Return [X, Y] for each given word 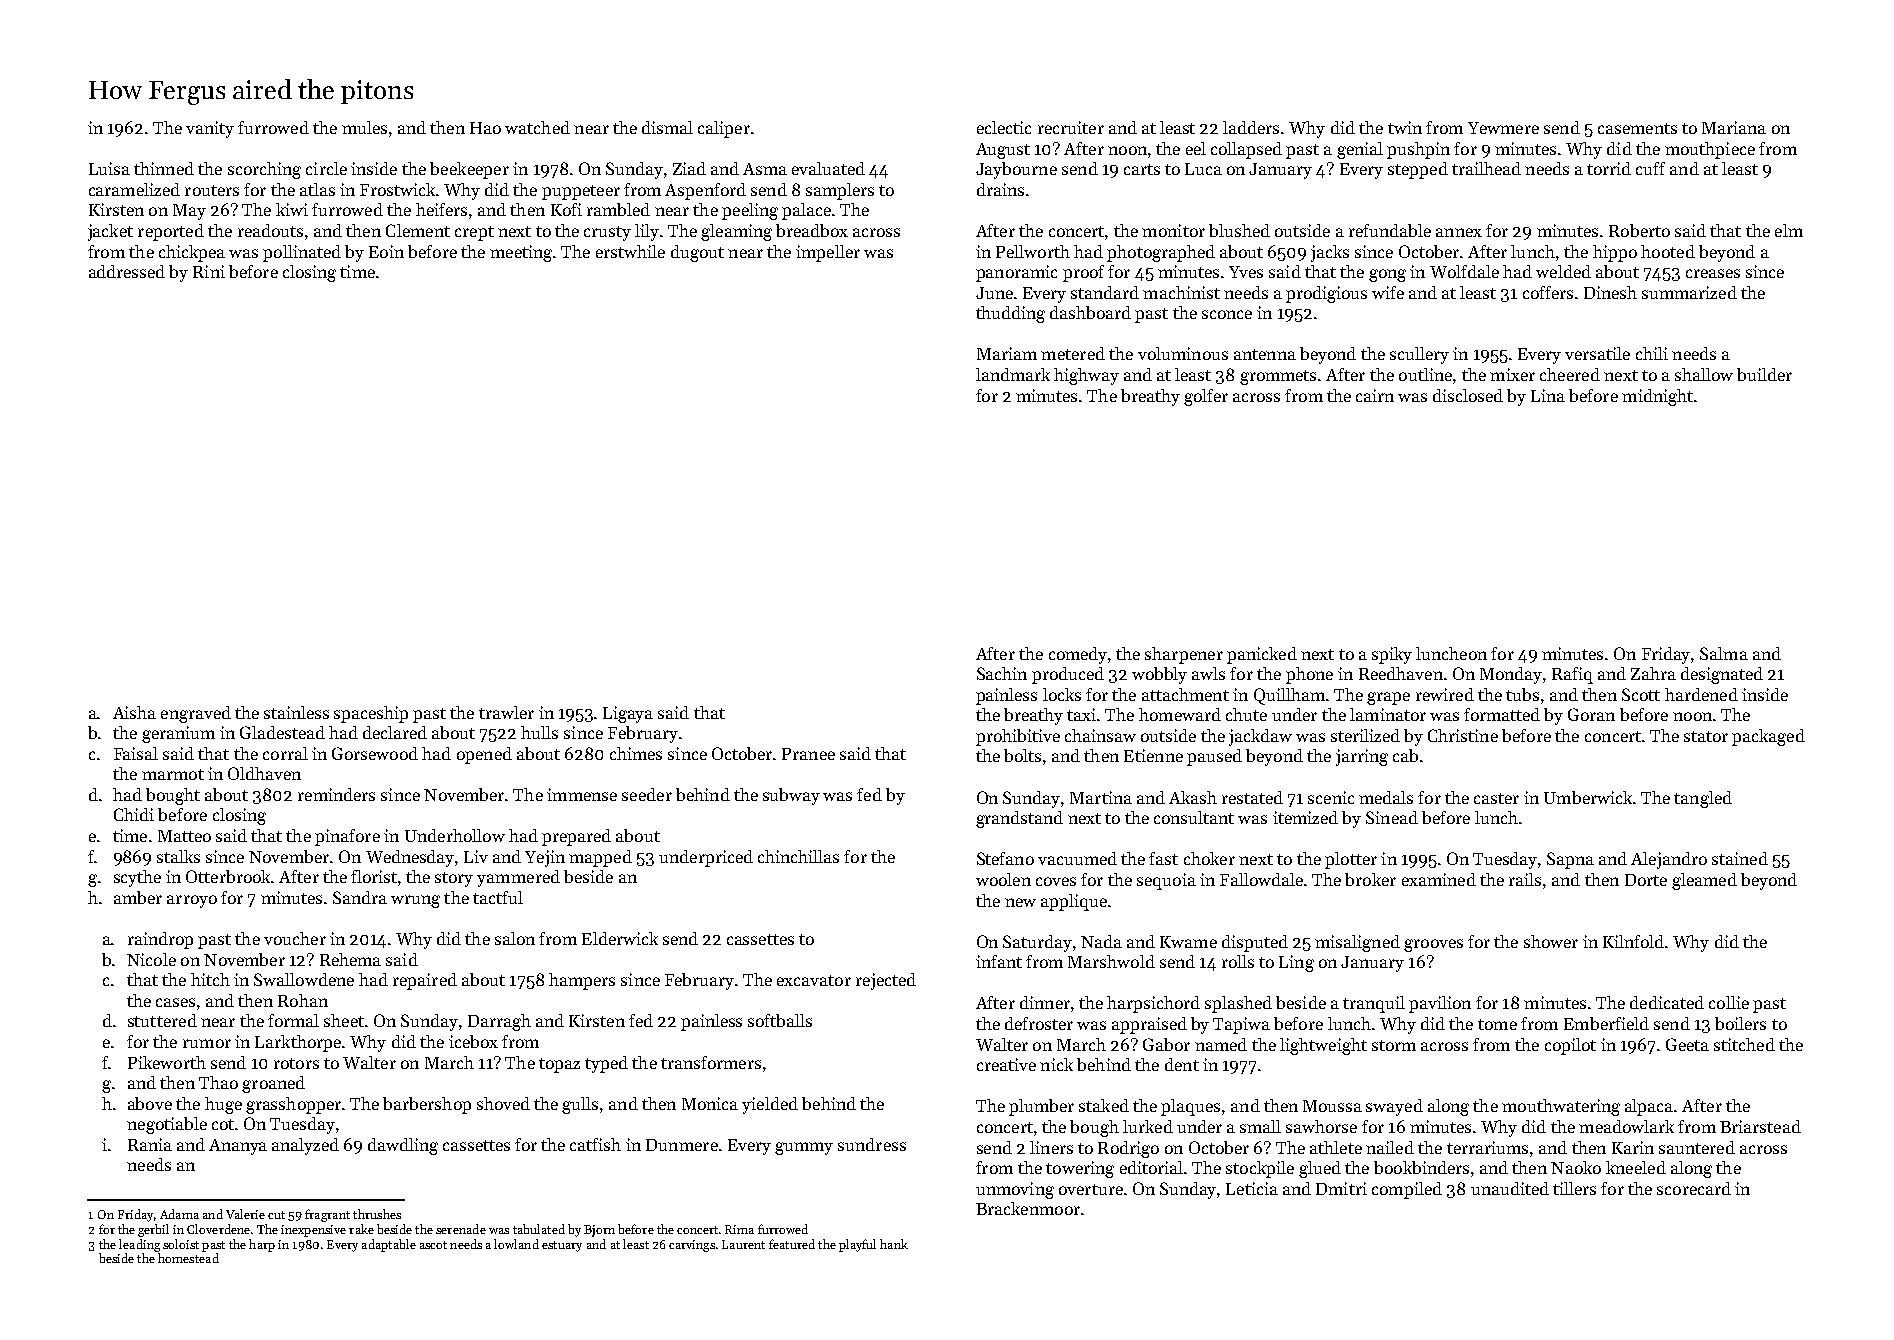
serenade [461, 1229]
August [1003, 151]
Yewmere [1503, 128]
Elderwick [620, 938]
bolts [1022, 755]
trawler [506, 712]
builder [1764, 374]
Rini [209, 271]
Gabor [1166, 1044]
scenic [1331, 797]
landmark [1013, 374]
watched [537, 127]
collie [1729, 1002]
